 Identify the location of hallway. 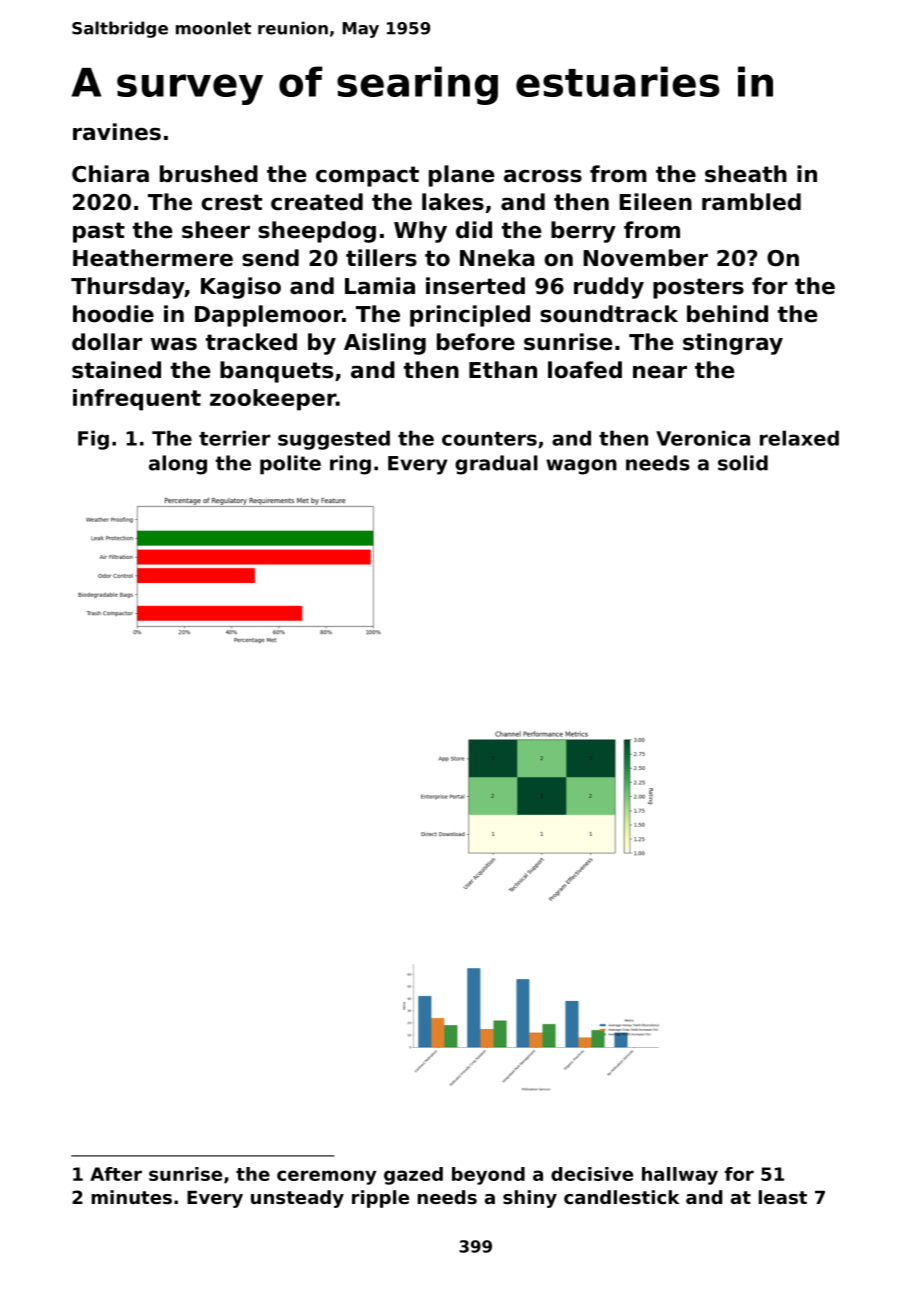
(680, 1176).
